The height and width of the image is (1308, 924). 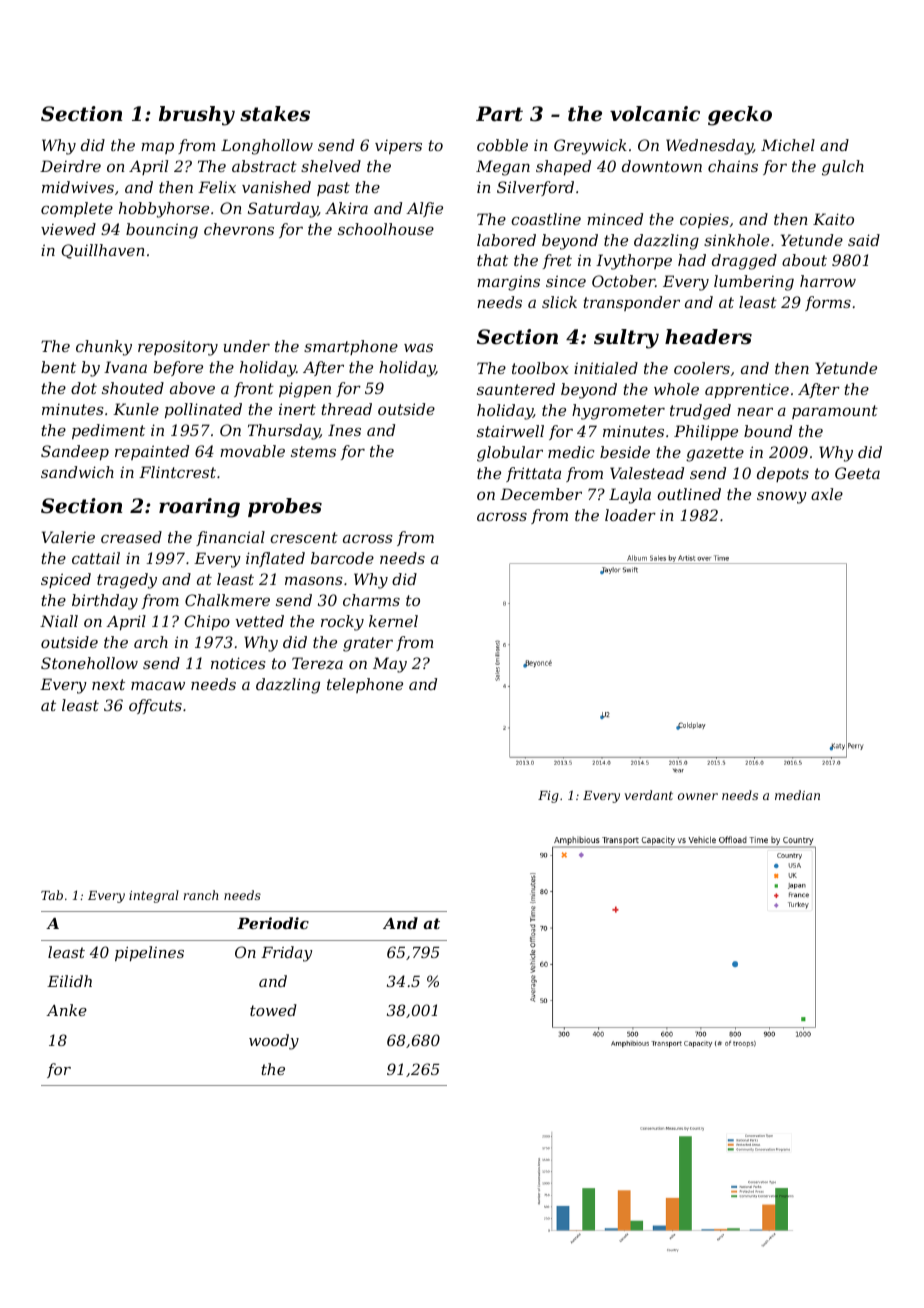 What do you see at coordinates (274, 1042) in the image?
I see `woody` at bounding box center [274, 1042].
